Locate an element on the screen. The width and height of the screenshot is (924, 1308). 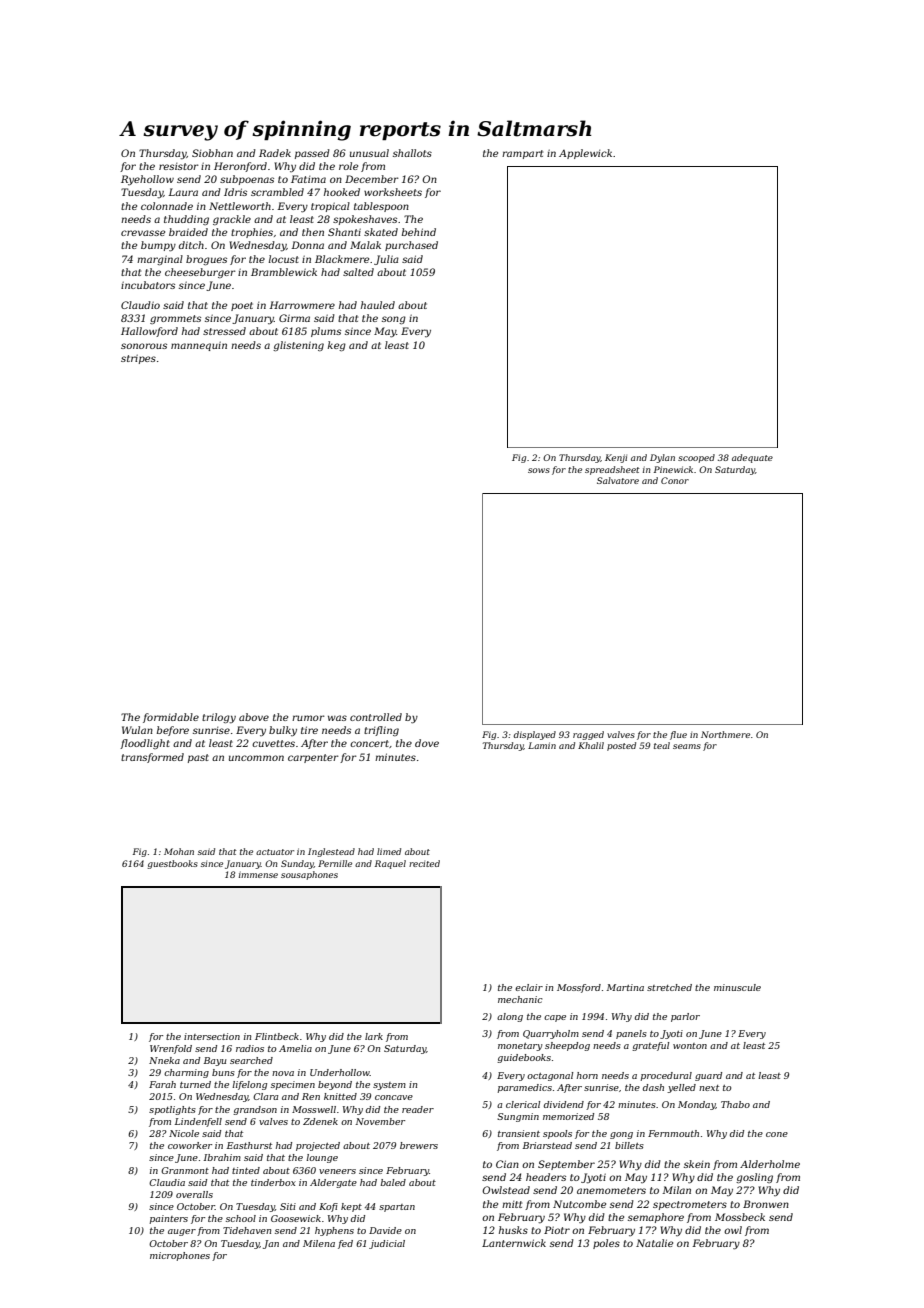
Ryehollow is located at coordinates (147, 180).
